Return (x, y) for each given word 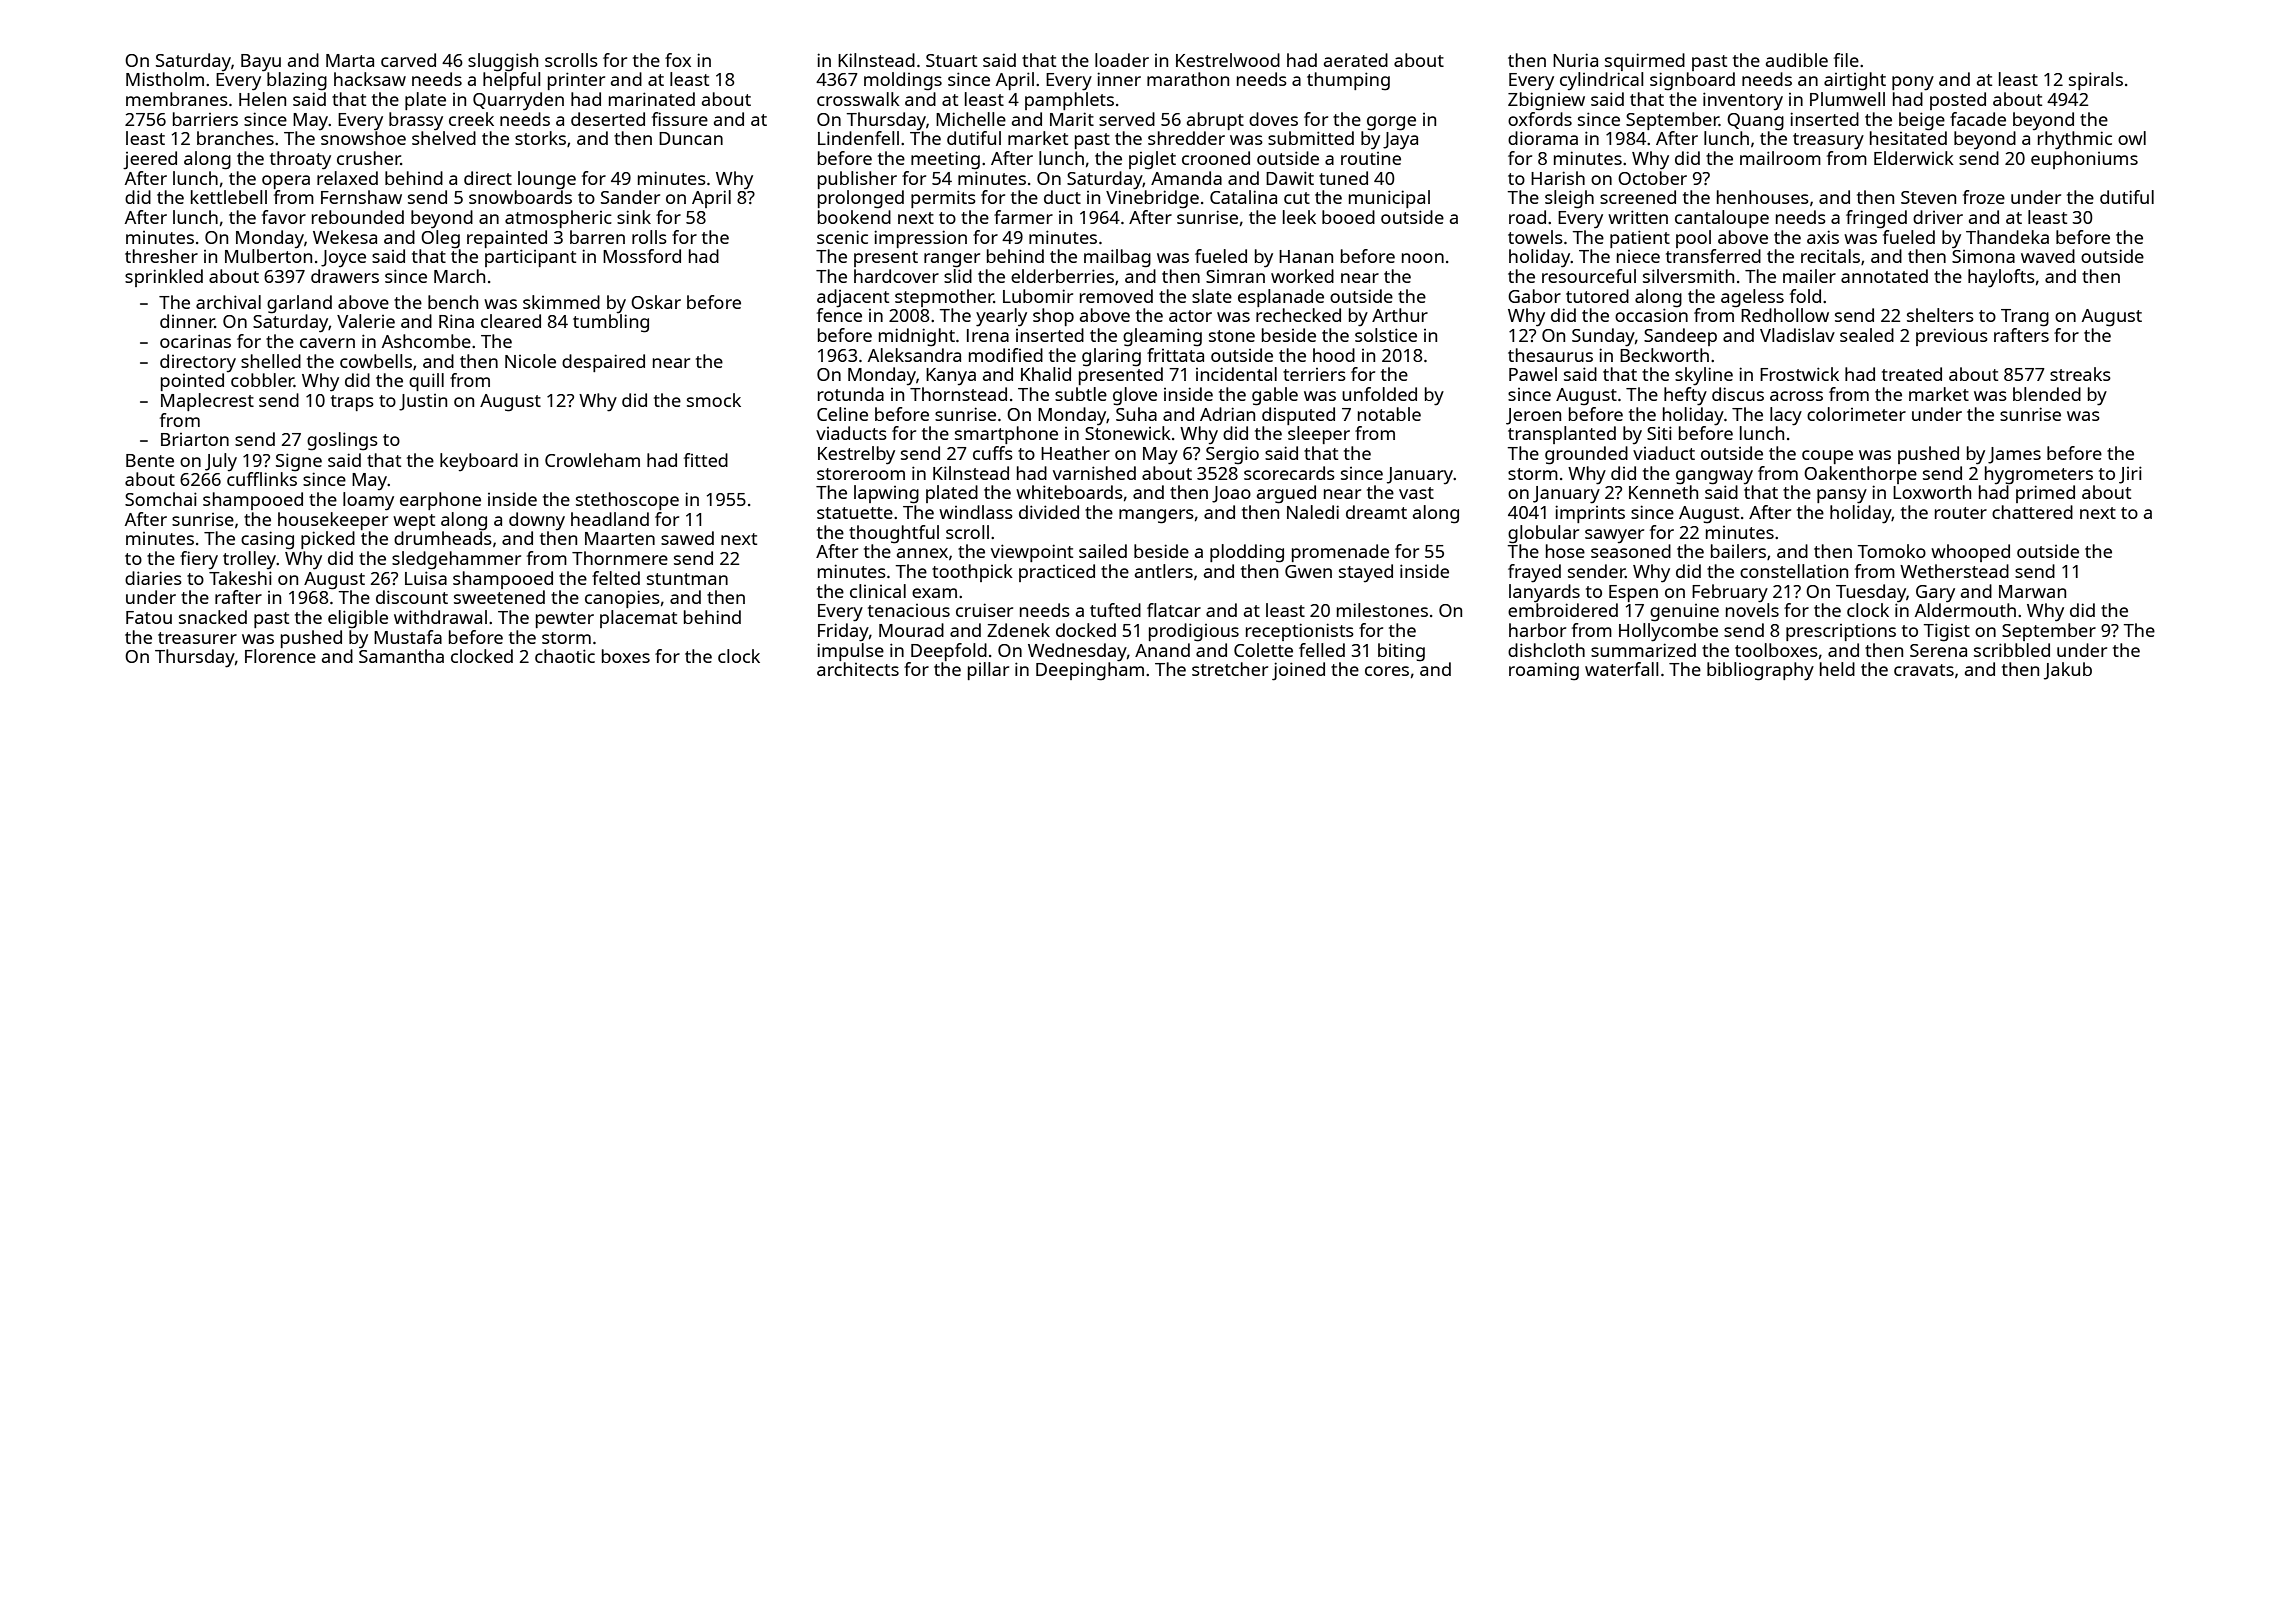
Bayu (261, 63)
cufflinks (262, 479)
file (1846, 60)
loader (1122, 60)
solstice (1386, 335)
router (1961, 513)
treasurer (197, 638)
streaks (2080, 374)
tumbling (611, 323)
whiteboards (1069, 492)
